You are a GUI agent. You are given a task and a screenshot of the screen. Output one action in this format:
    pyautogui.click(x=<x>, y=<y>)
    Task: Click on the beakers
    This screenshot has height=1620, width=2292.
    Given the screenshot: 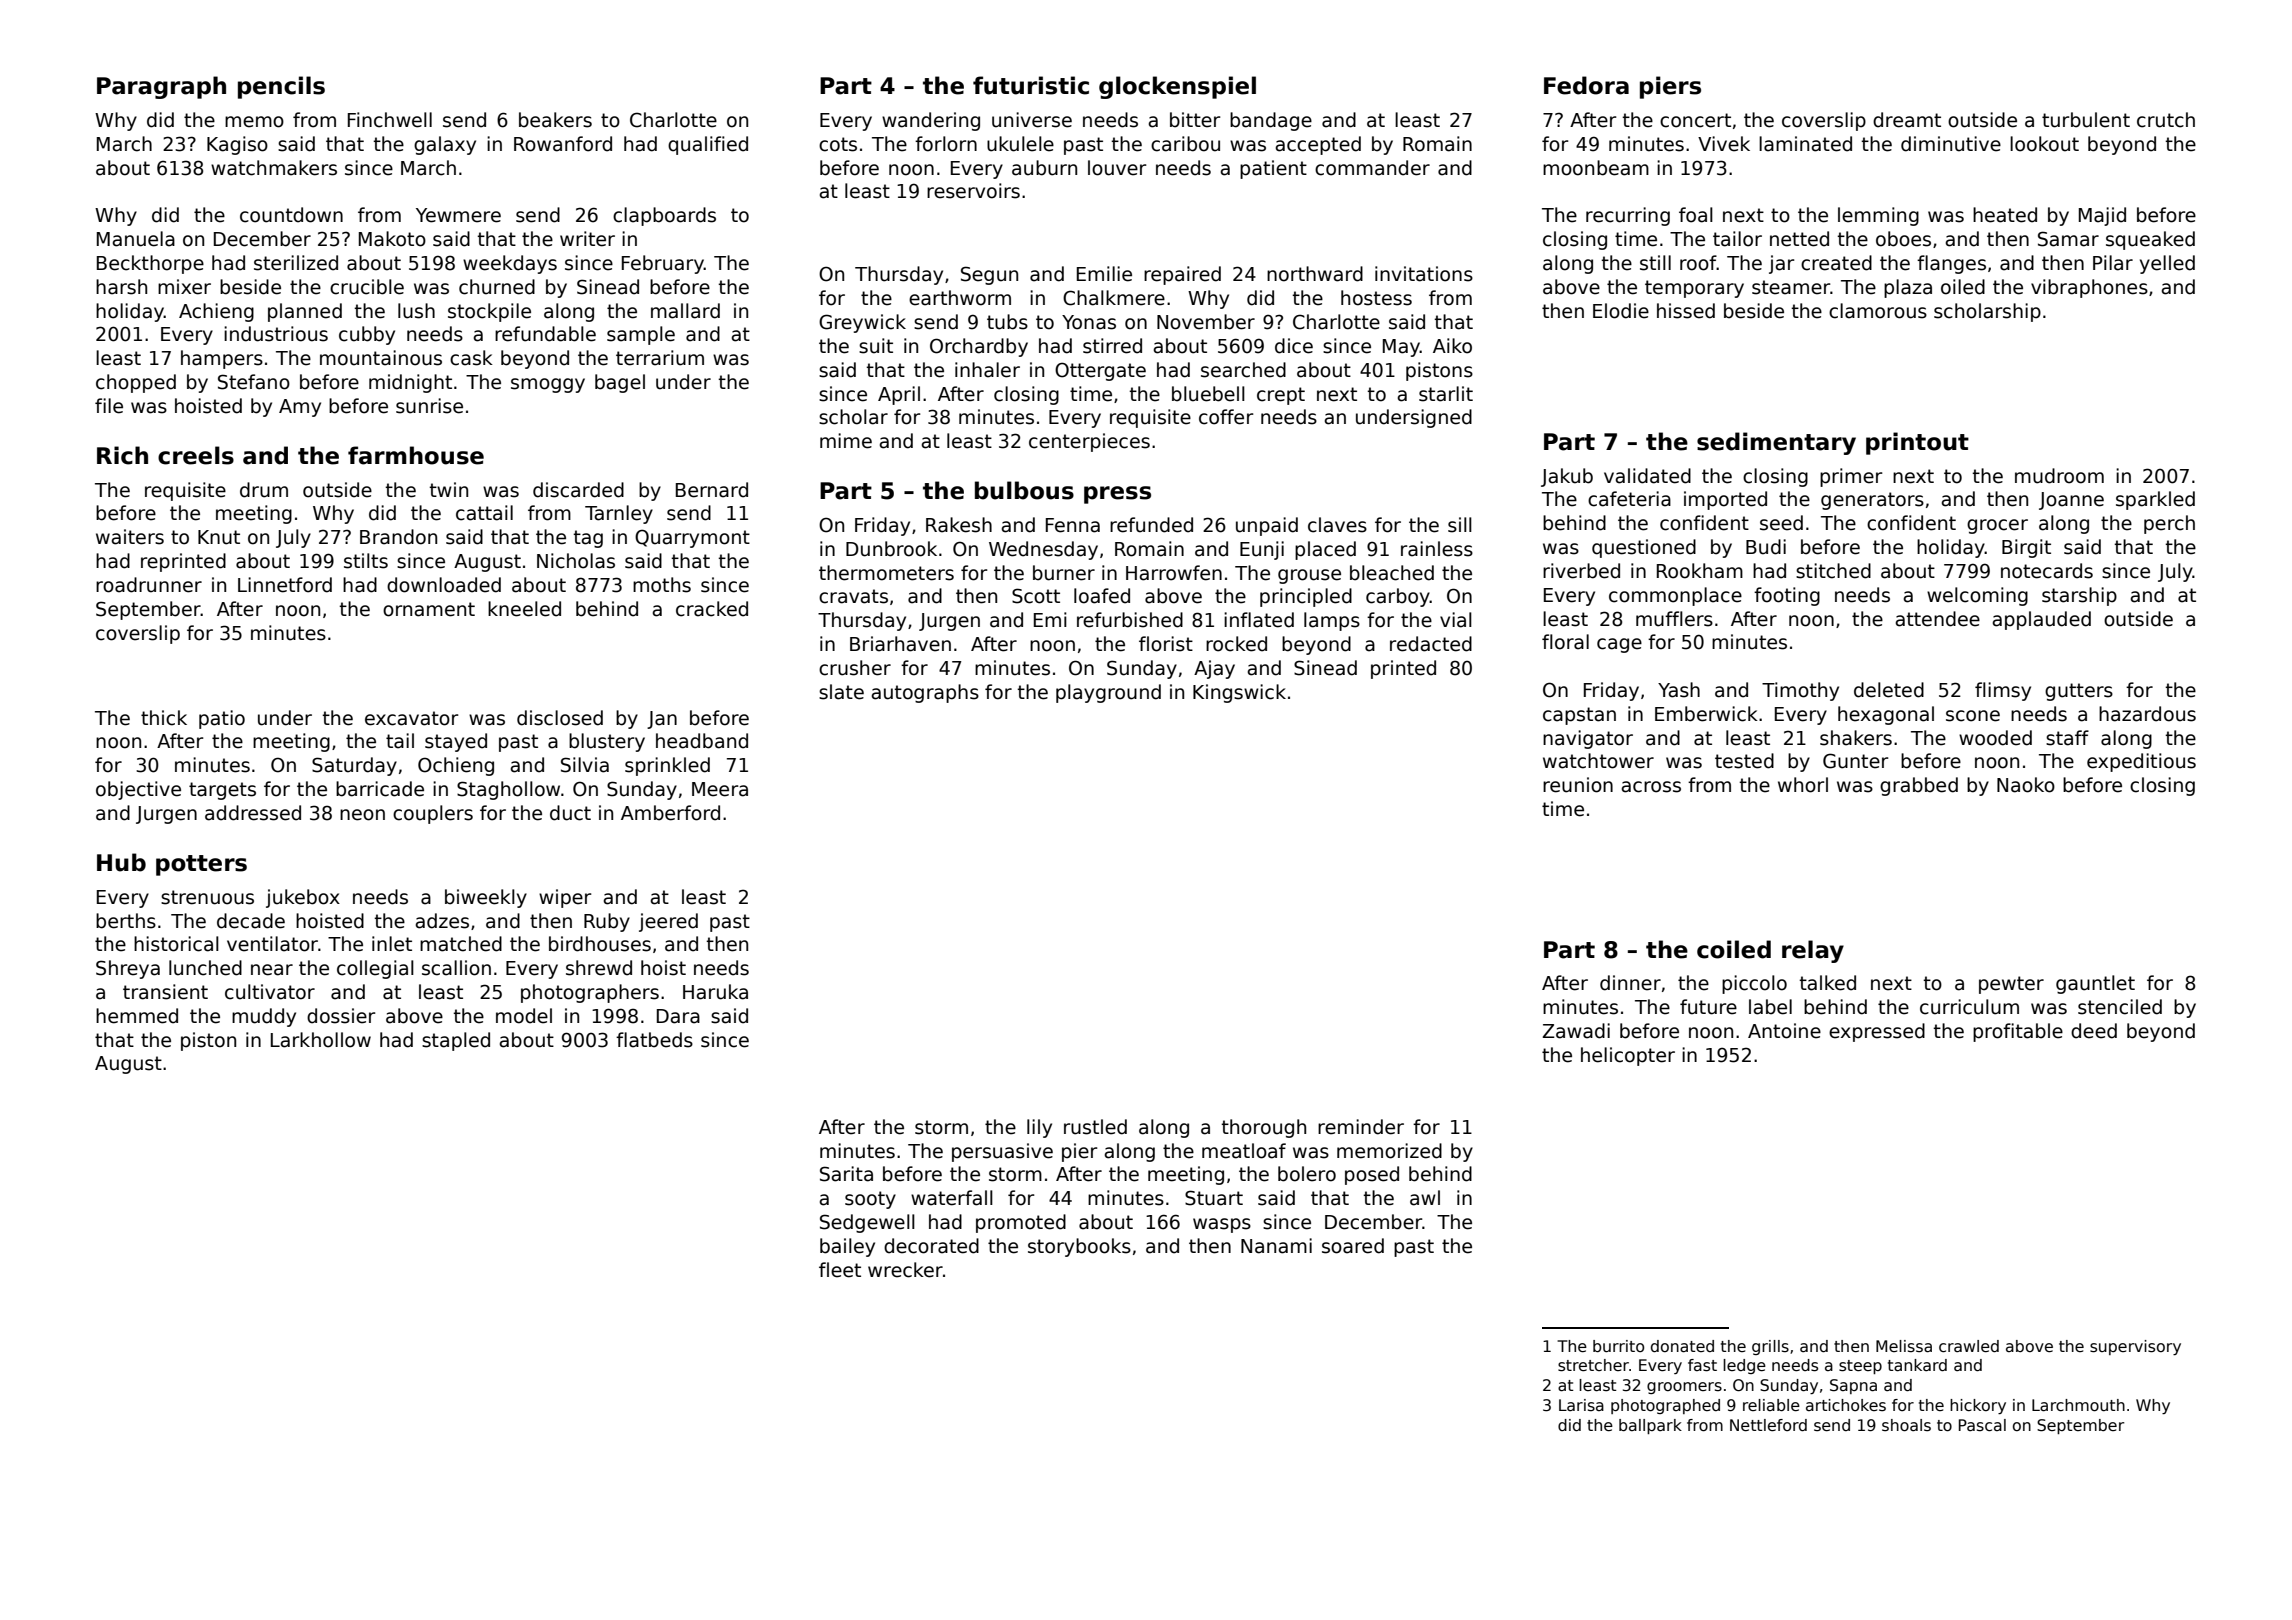 What is the action you would take?
    pyautogui.click(x=555, y=120)
